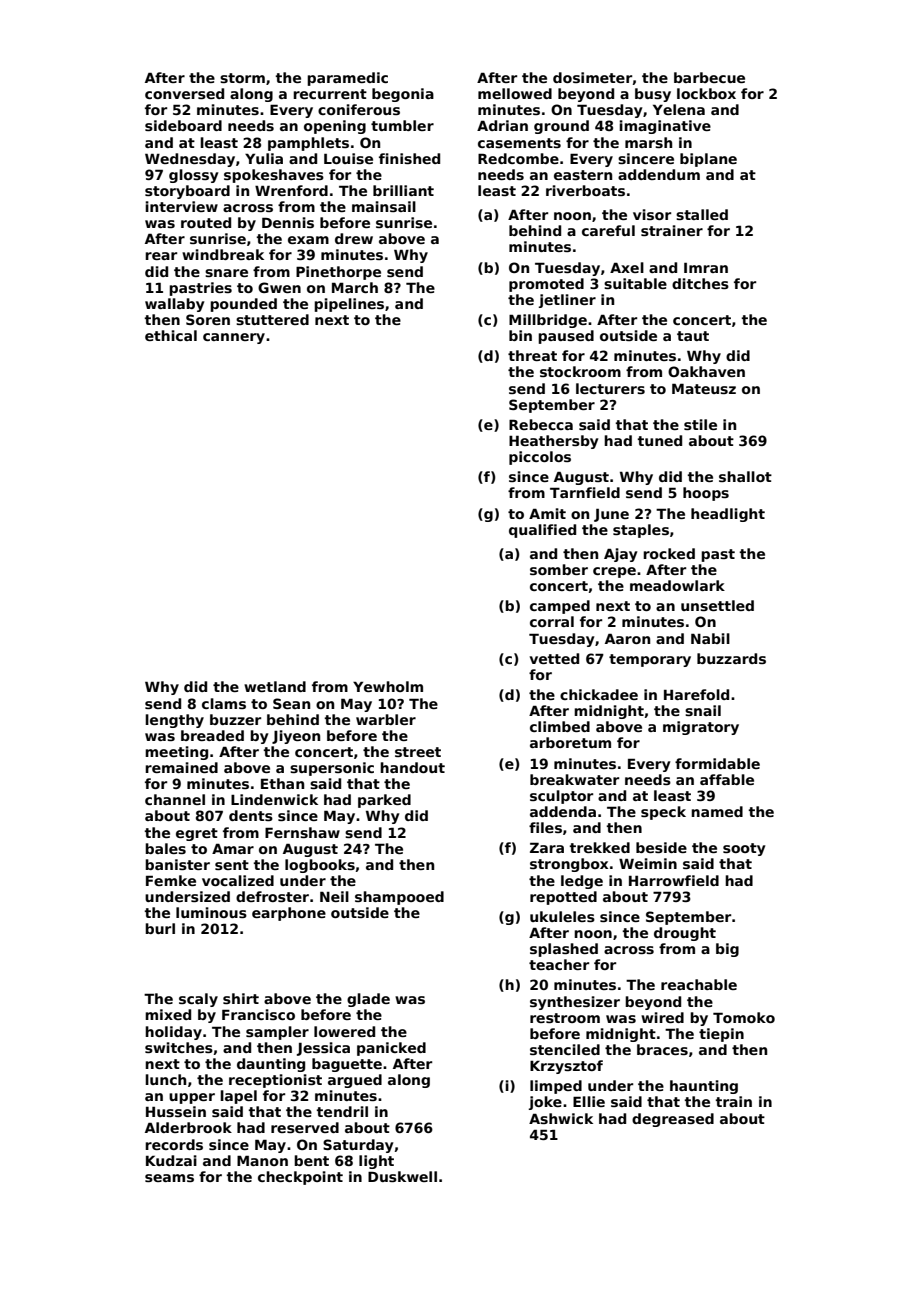 This screenshot has width=924, height=1314. I want to click on seams, so click(169, 1178).
